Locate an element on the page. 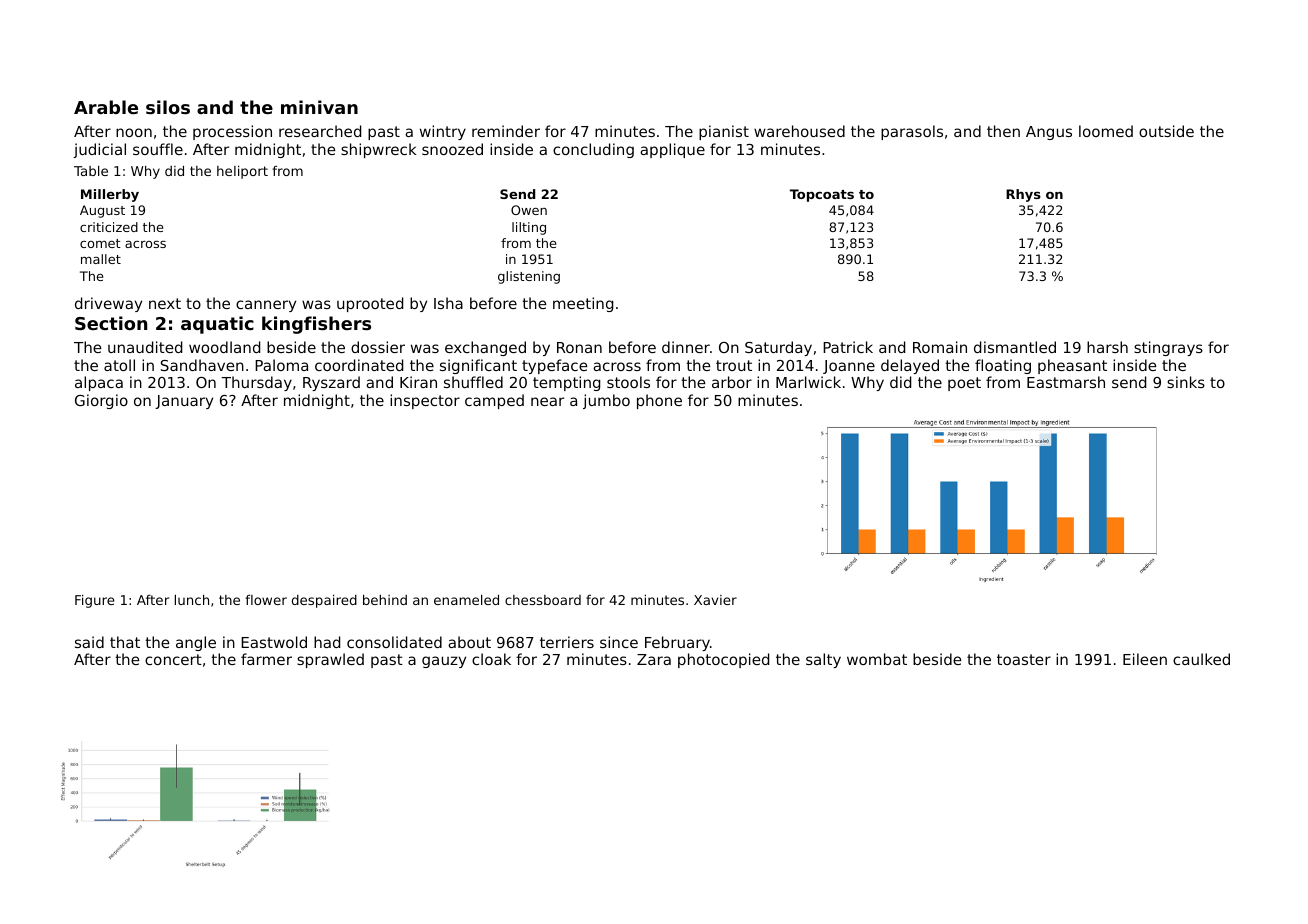  Giorgio is located at coordinates (101, 401).
